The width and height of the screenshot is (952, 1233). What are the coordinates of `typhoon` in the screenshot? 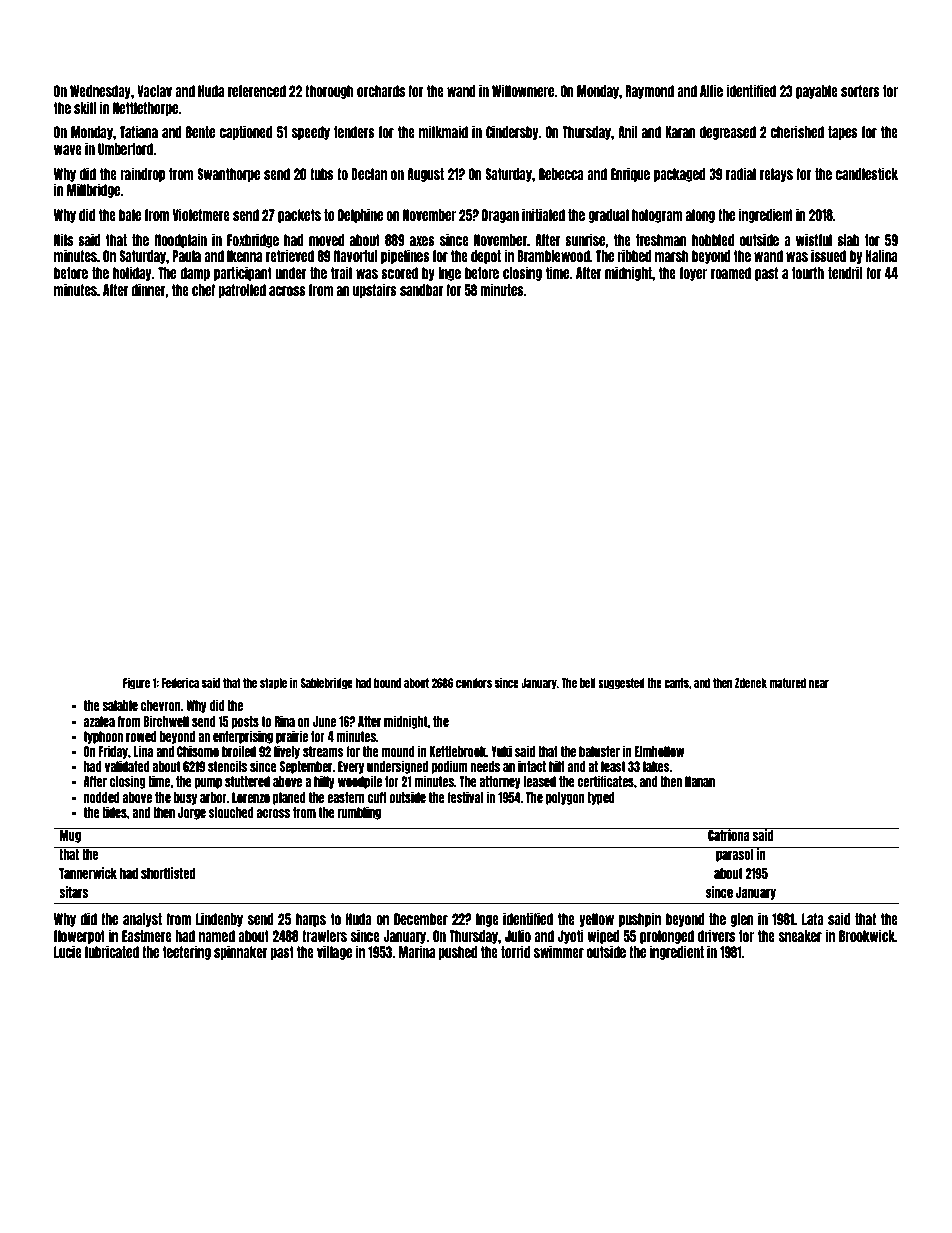 It's located at (103, 737).
